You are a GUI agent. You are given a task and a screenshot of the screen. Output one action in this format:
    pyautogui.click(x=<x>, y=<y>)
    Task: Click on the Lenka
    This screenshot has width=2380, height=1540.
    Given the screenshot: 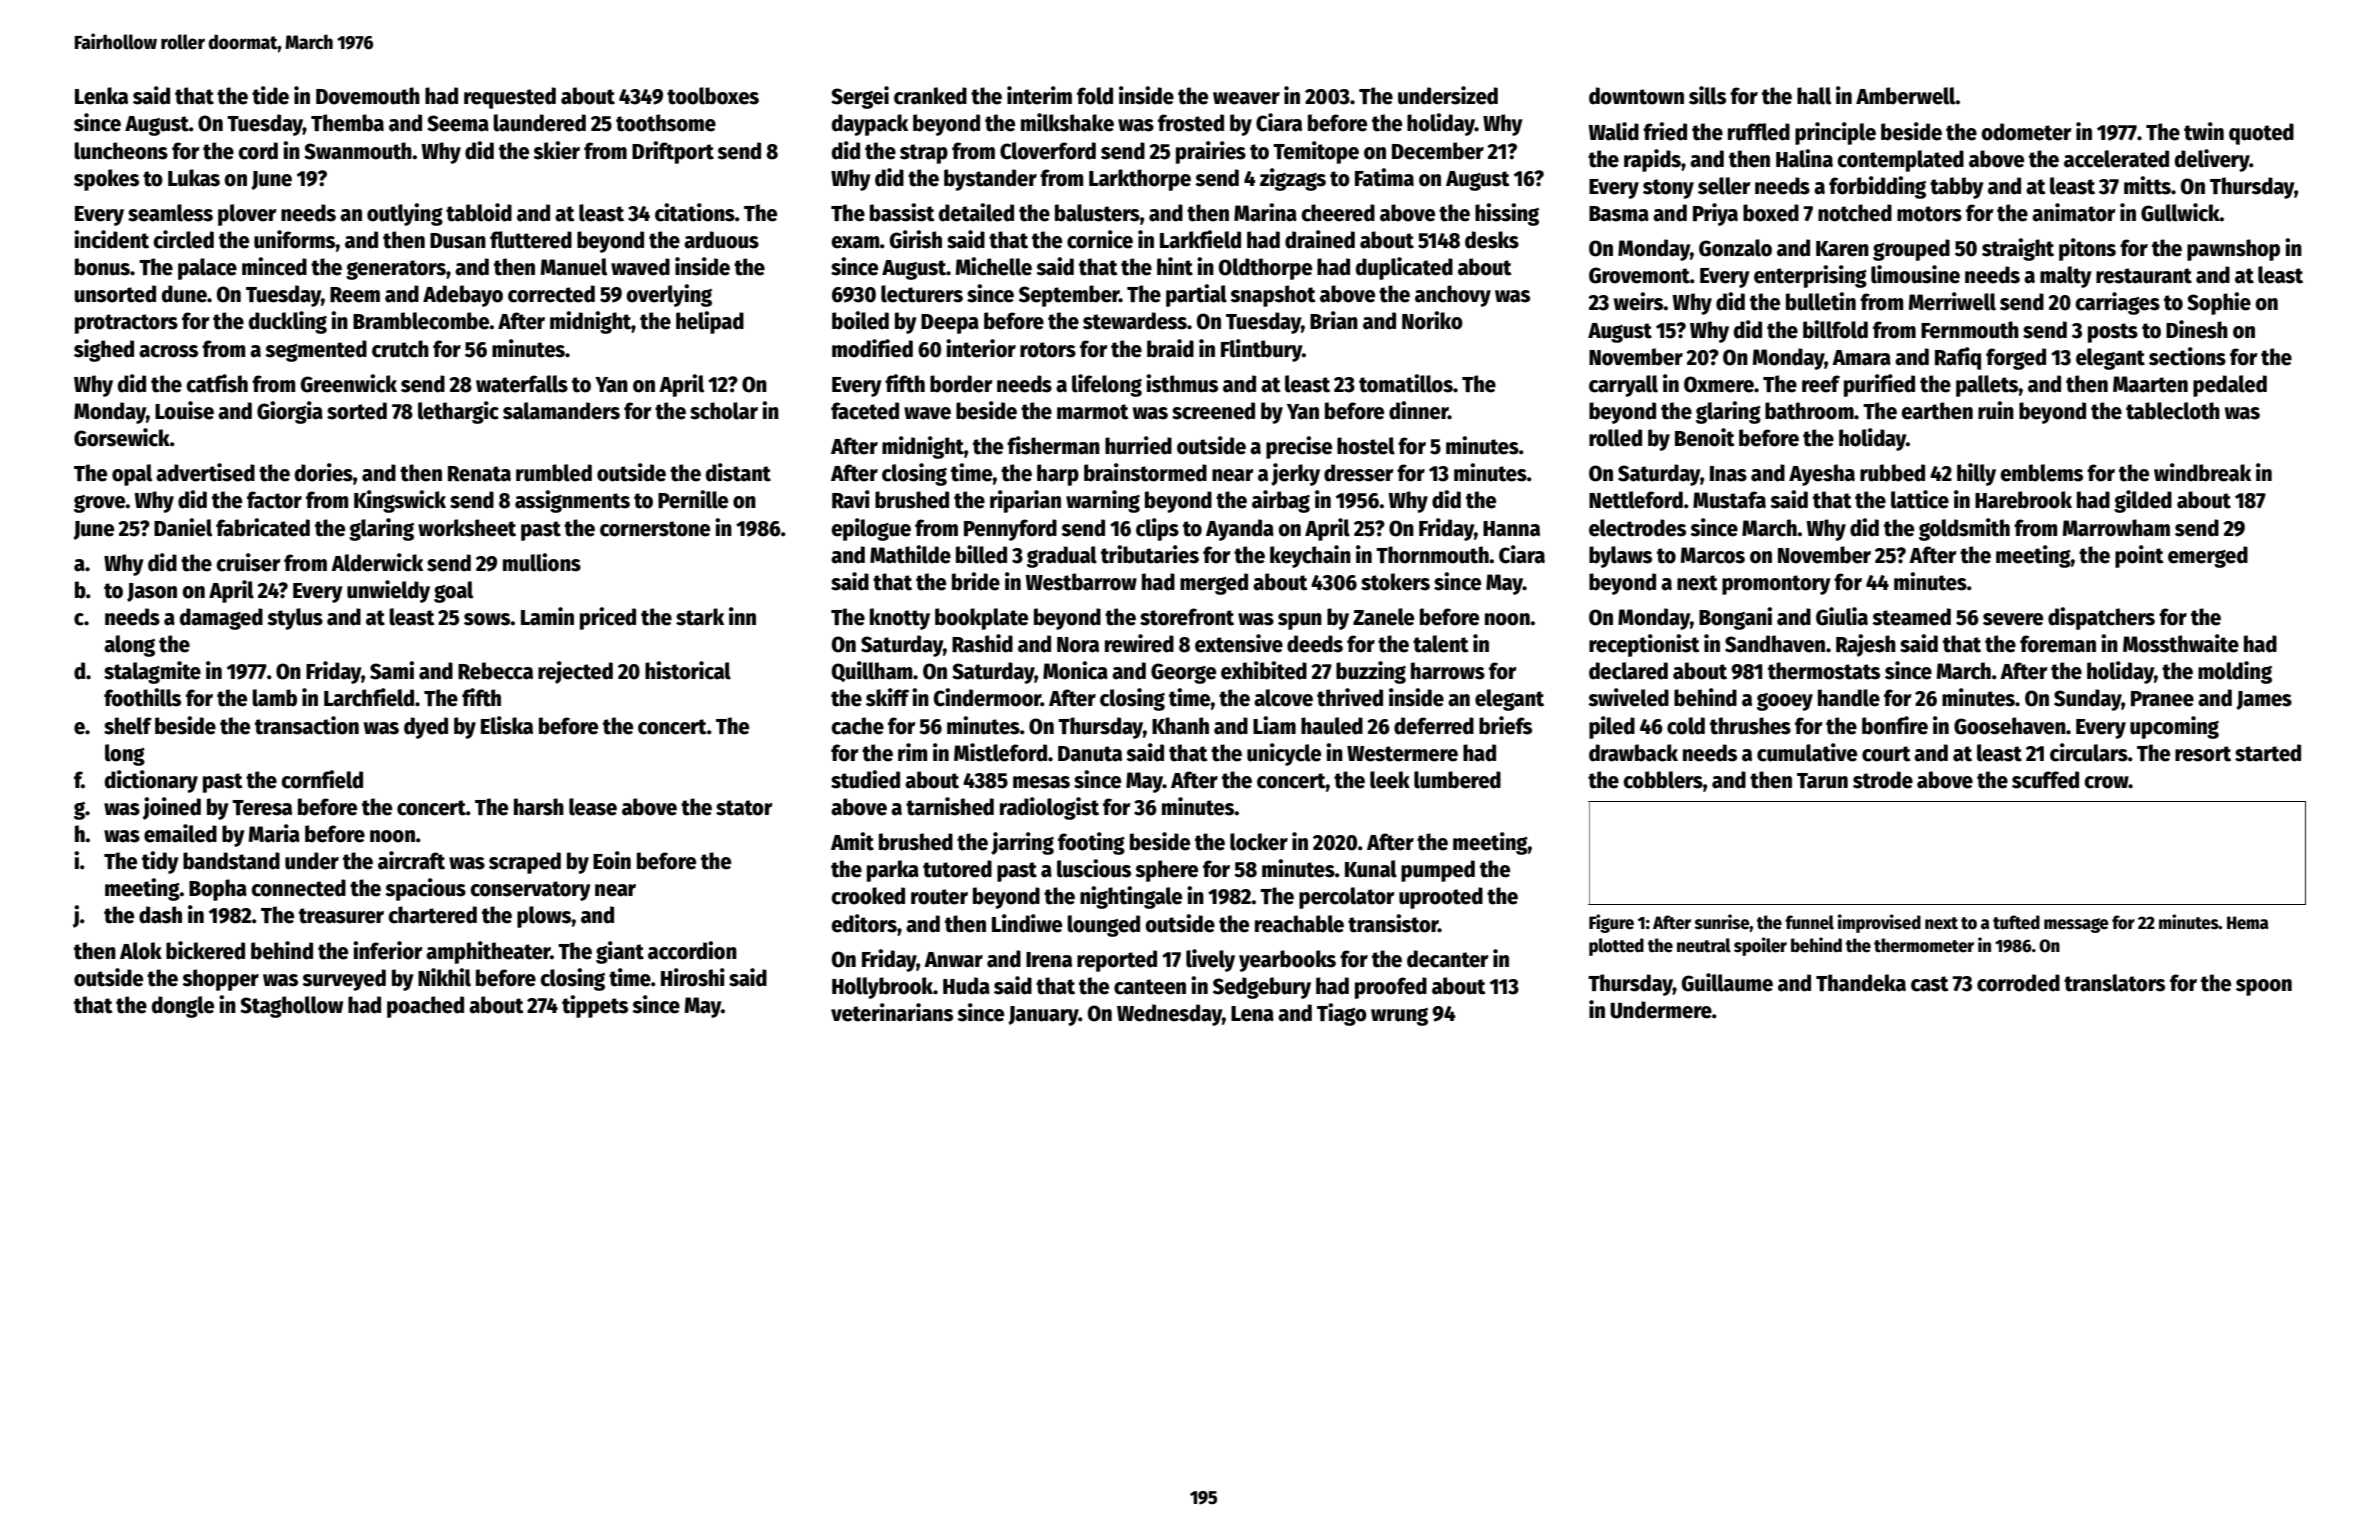 What is the action you would take?
    pyautogui.click(x=101, y=96)
